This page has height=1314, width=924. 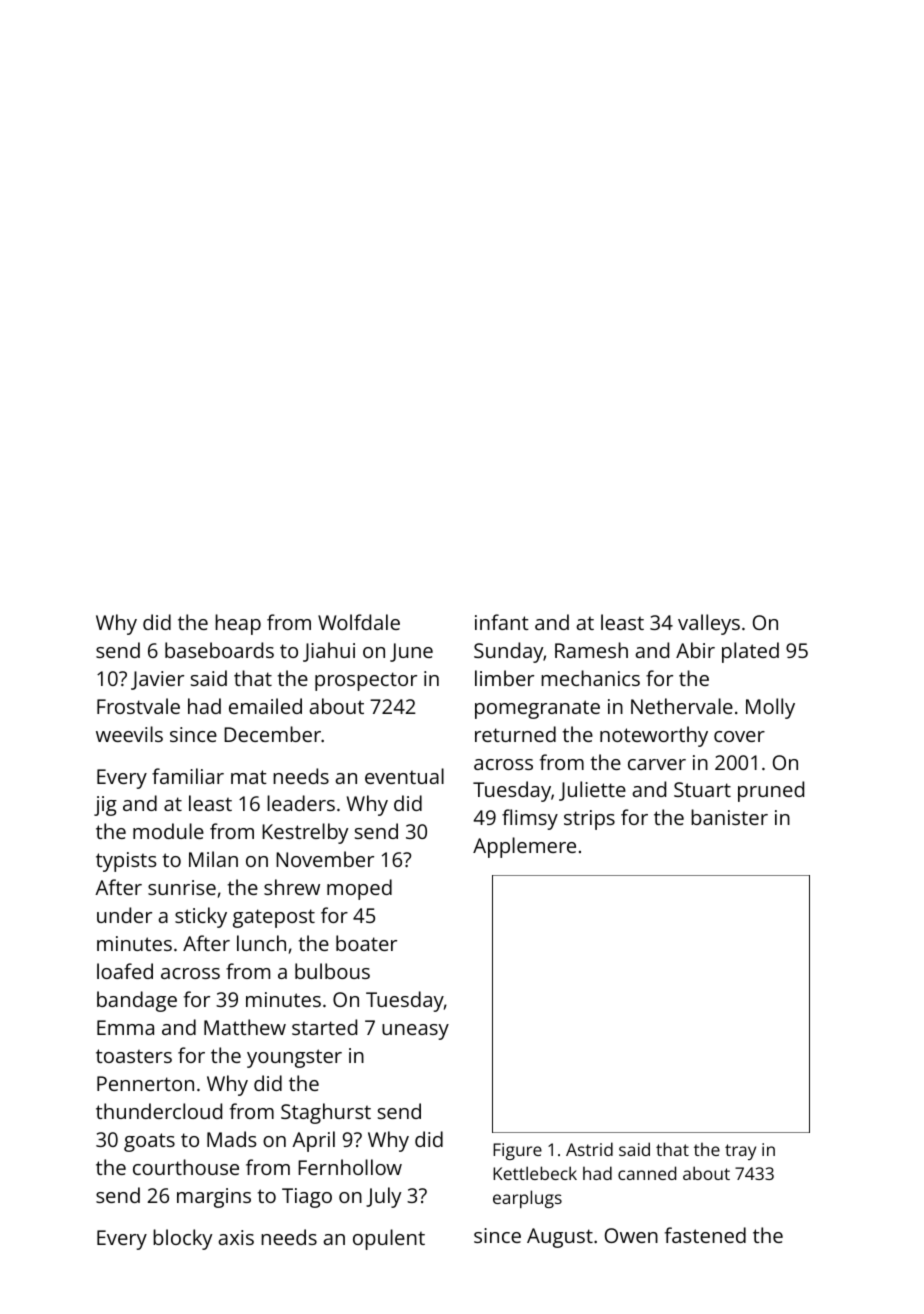 I want to click on uneasy, so click(x=415, y=1032).
